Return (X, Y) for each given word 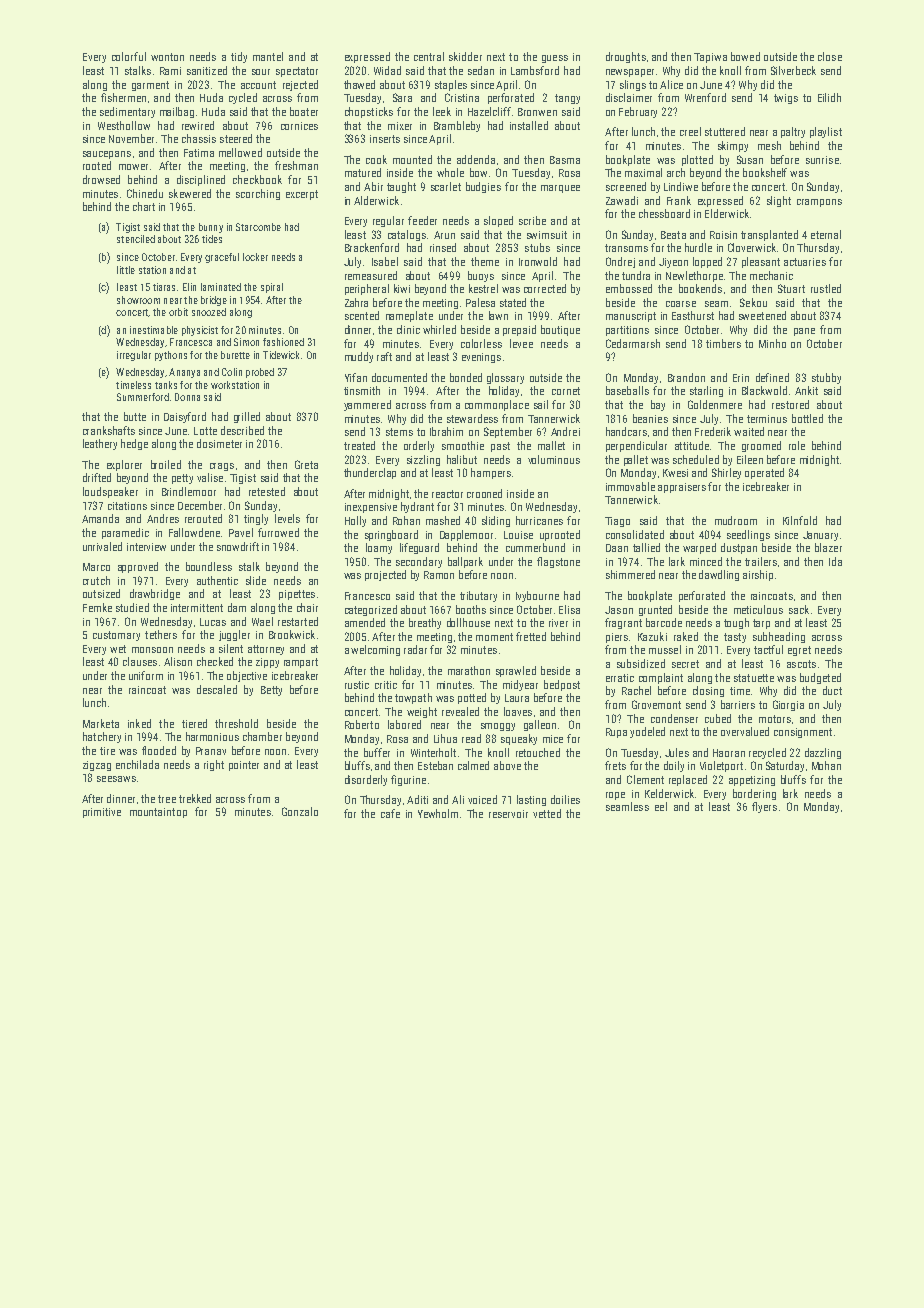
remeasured (371, 275)
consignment (803, 733)
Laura (517, 698)
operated (764, 473)
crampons (819, 203)
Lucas (213, 622)
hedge (134, 444)
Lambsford (535, 70)
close (830, 56)
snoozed (209, 312)
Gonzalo (300, 811)
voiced (482, 799)
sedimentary (127, 112)
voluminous (554, 459)
